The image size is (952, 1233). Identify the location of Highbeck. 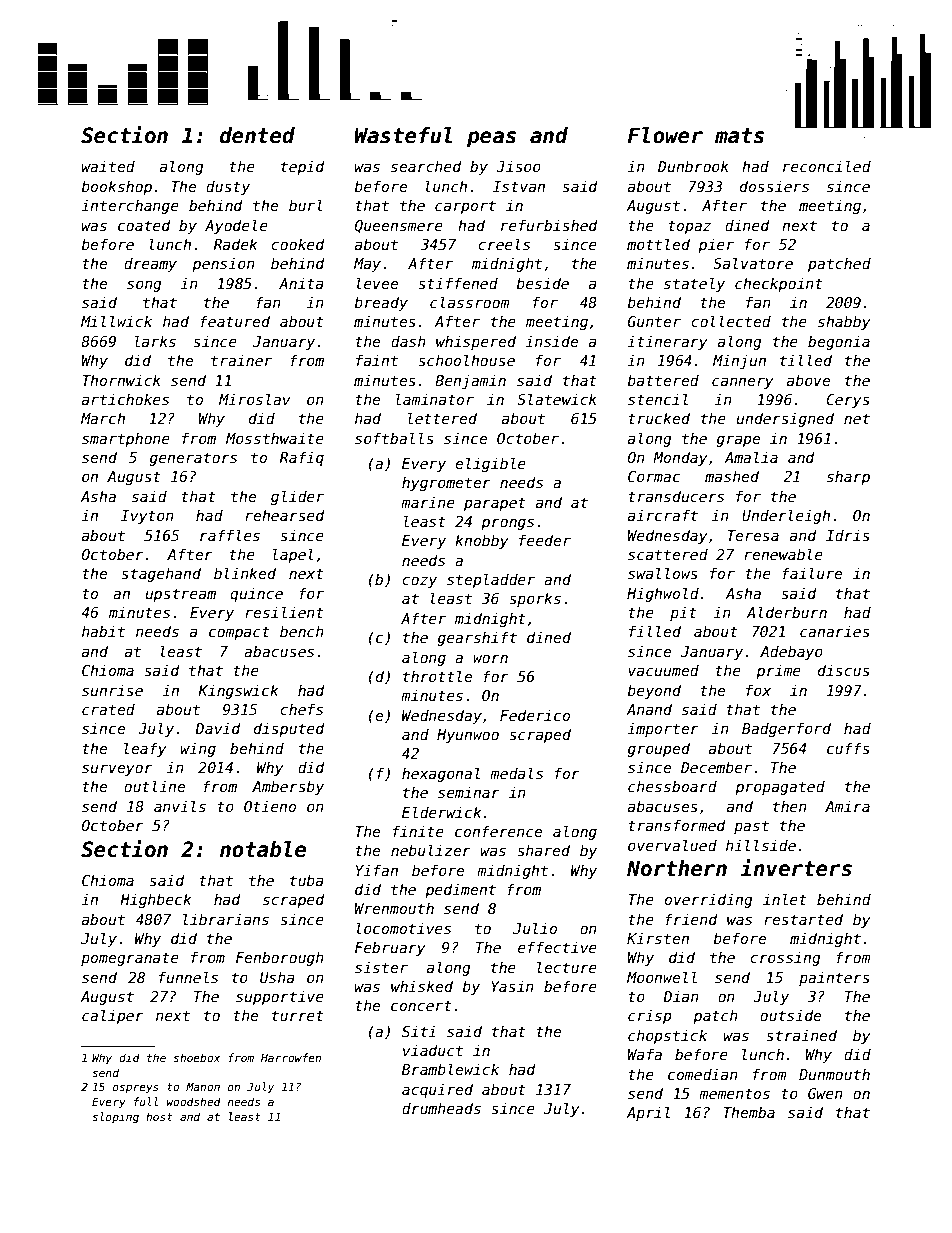
(155, 900).
